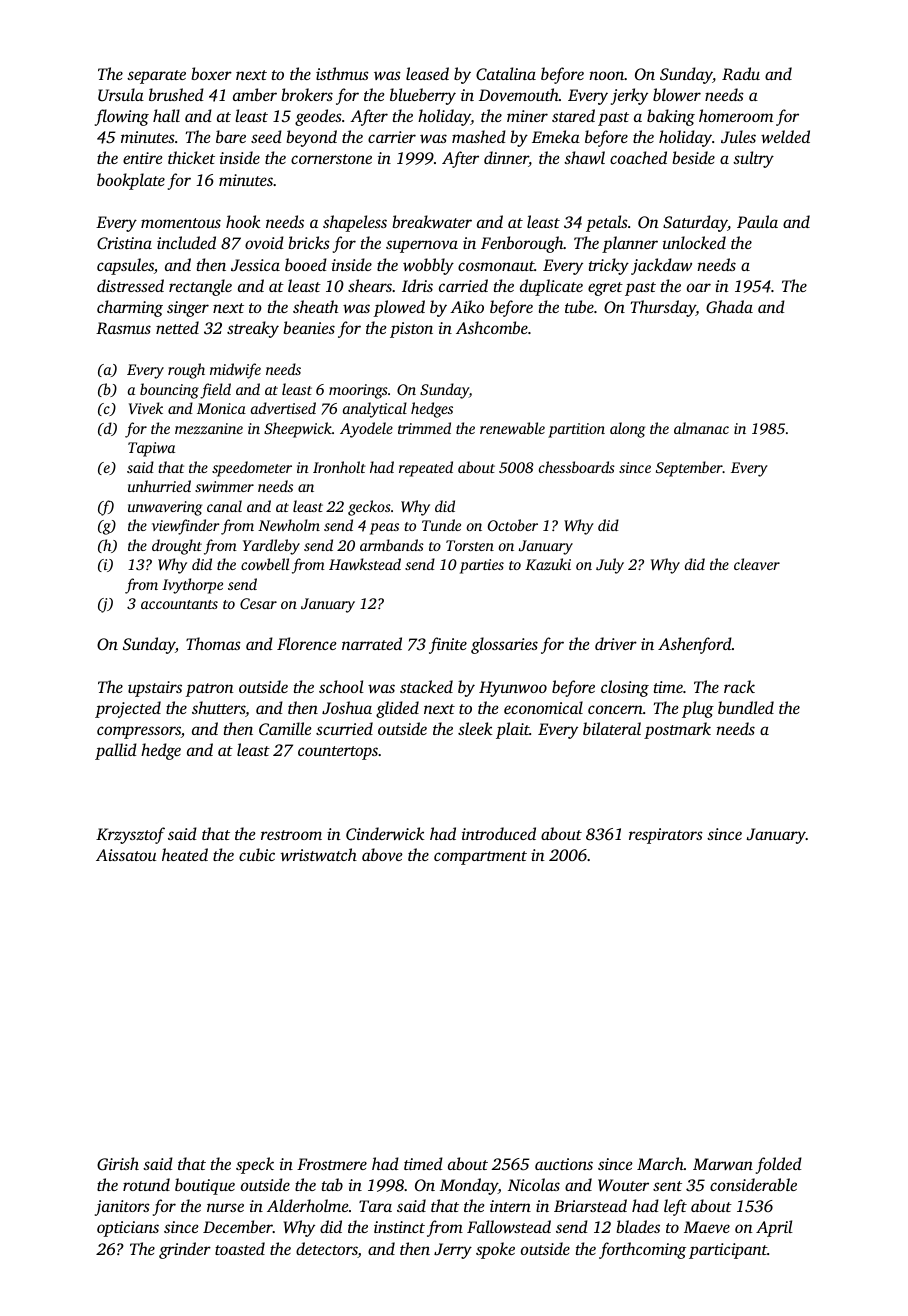  What do you see at coordinates (382, 854) in the page?
I see `above` at bounding box center [382, 854].
